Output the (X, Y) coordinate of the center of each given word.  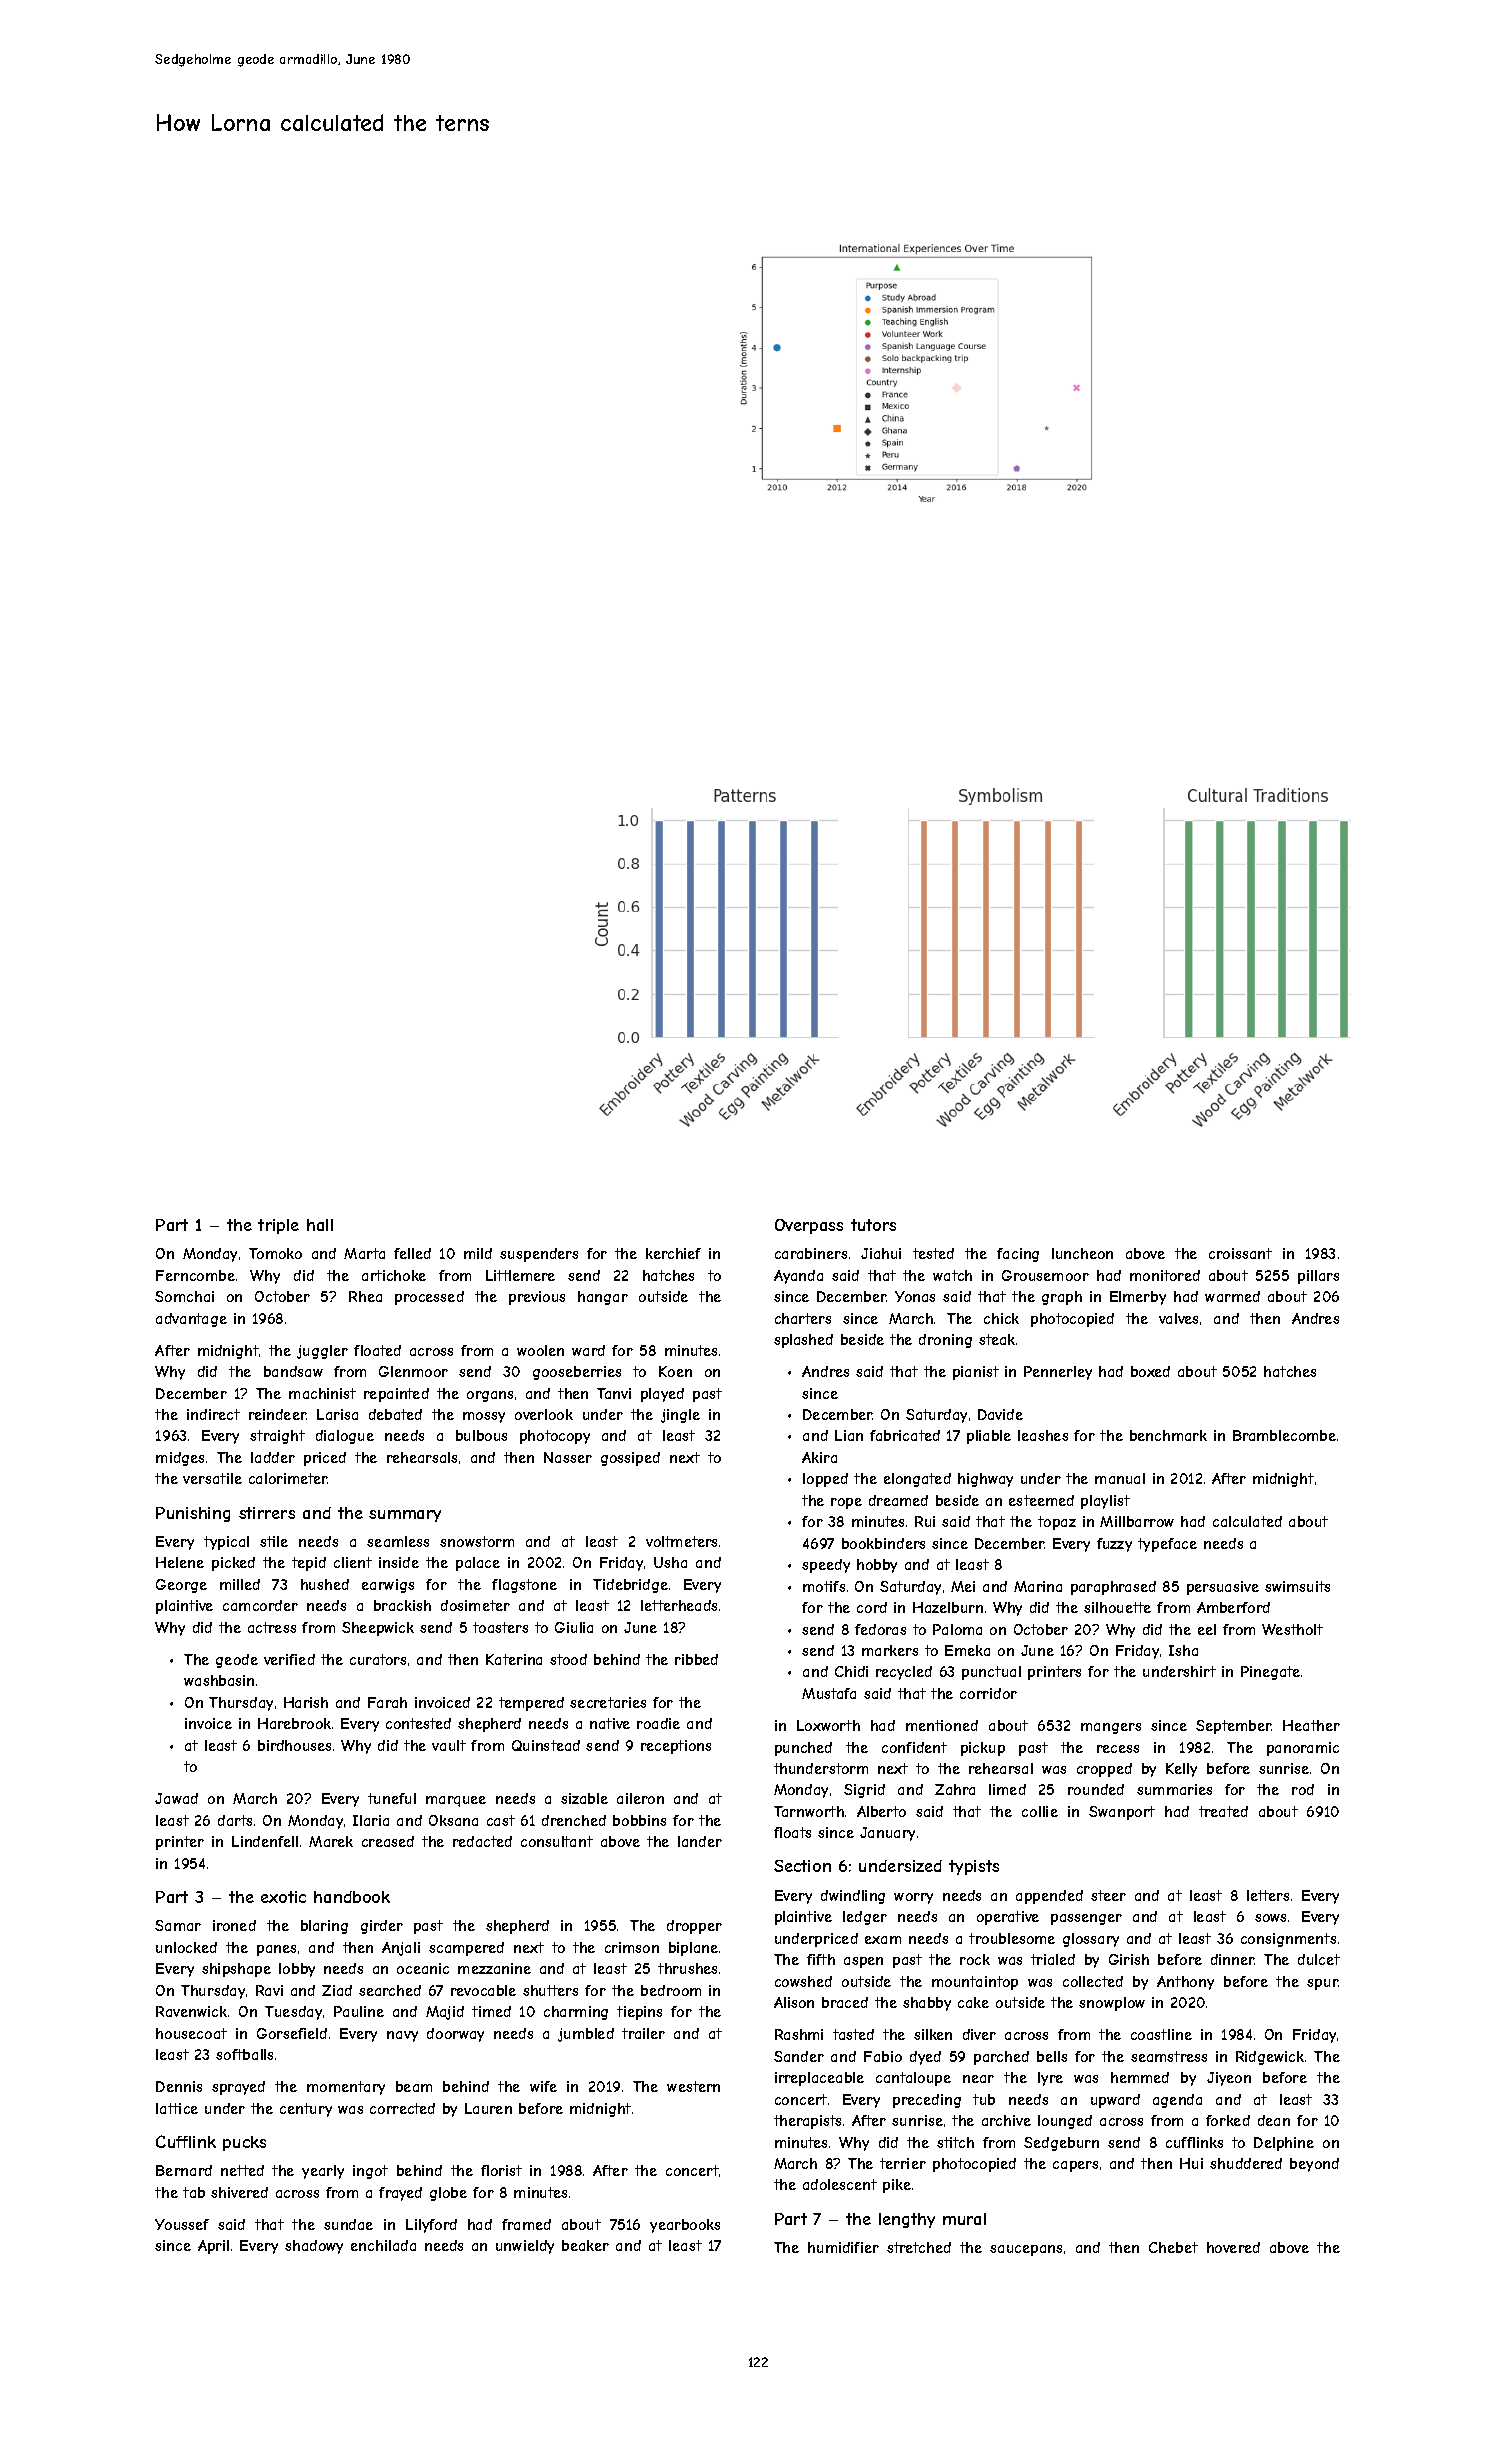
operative (1008, 1918)
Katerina (514, 1659)
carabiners (811, 1253)
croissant (1240, 1253)
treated (1223, 1811)
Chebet (1173, 2247)
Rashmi (799, 2034)
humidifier (843, 2247)
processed (429, 1298)
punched (803, 1749)
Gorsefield (292, 2033)
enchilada (383, 2245)
